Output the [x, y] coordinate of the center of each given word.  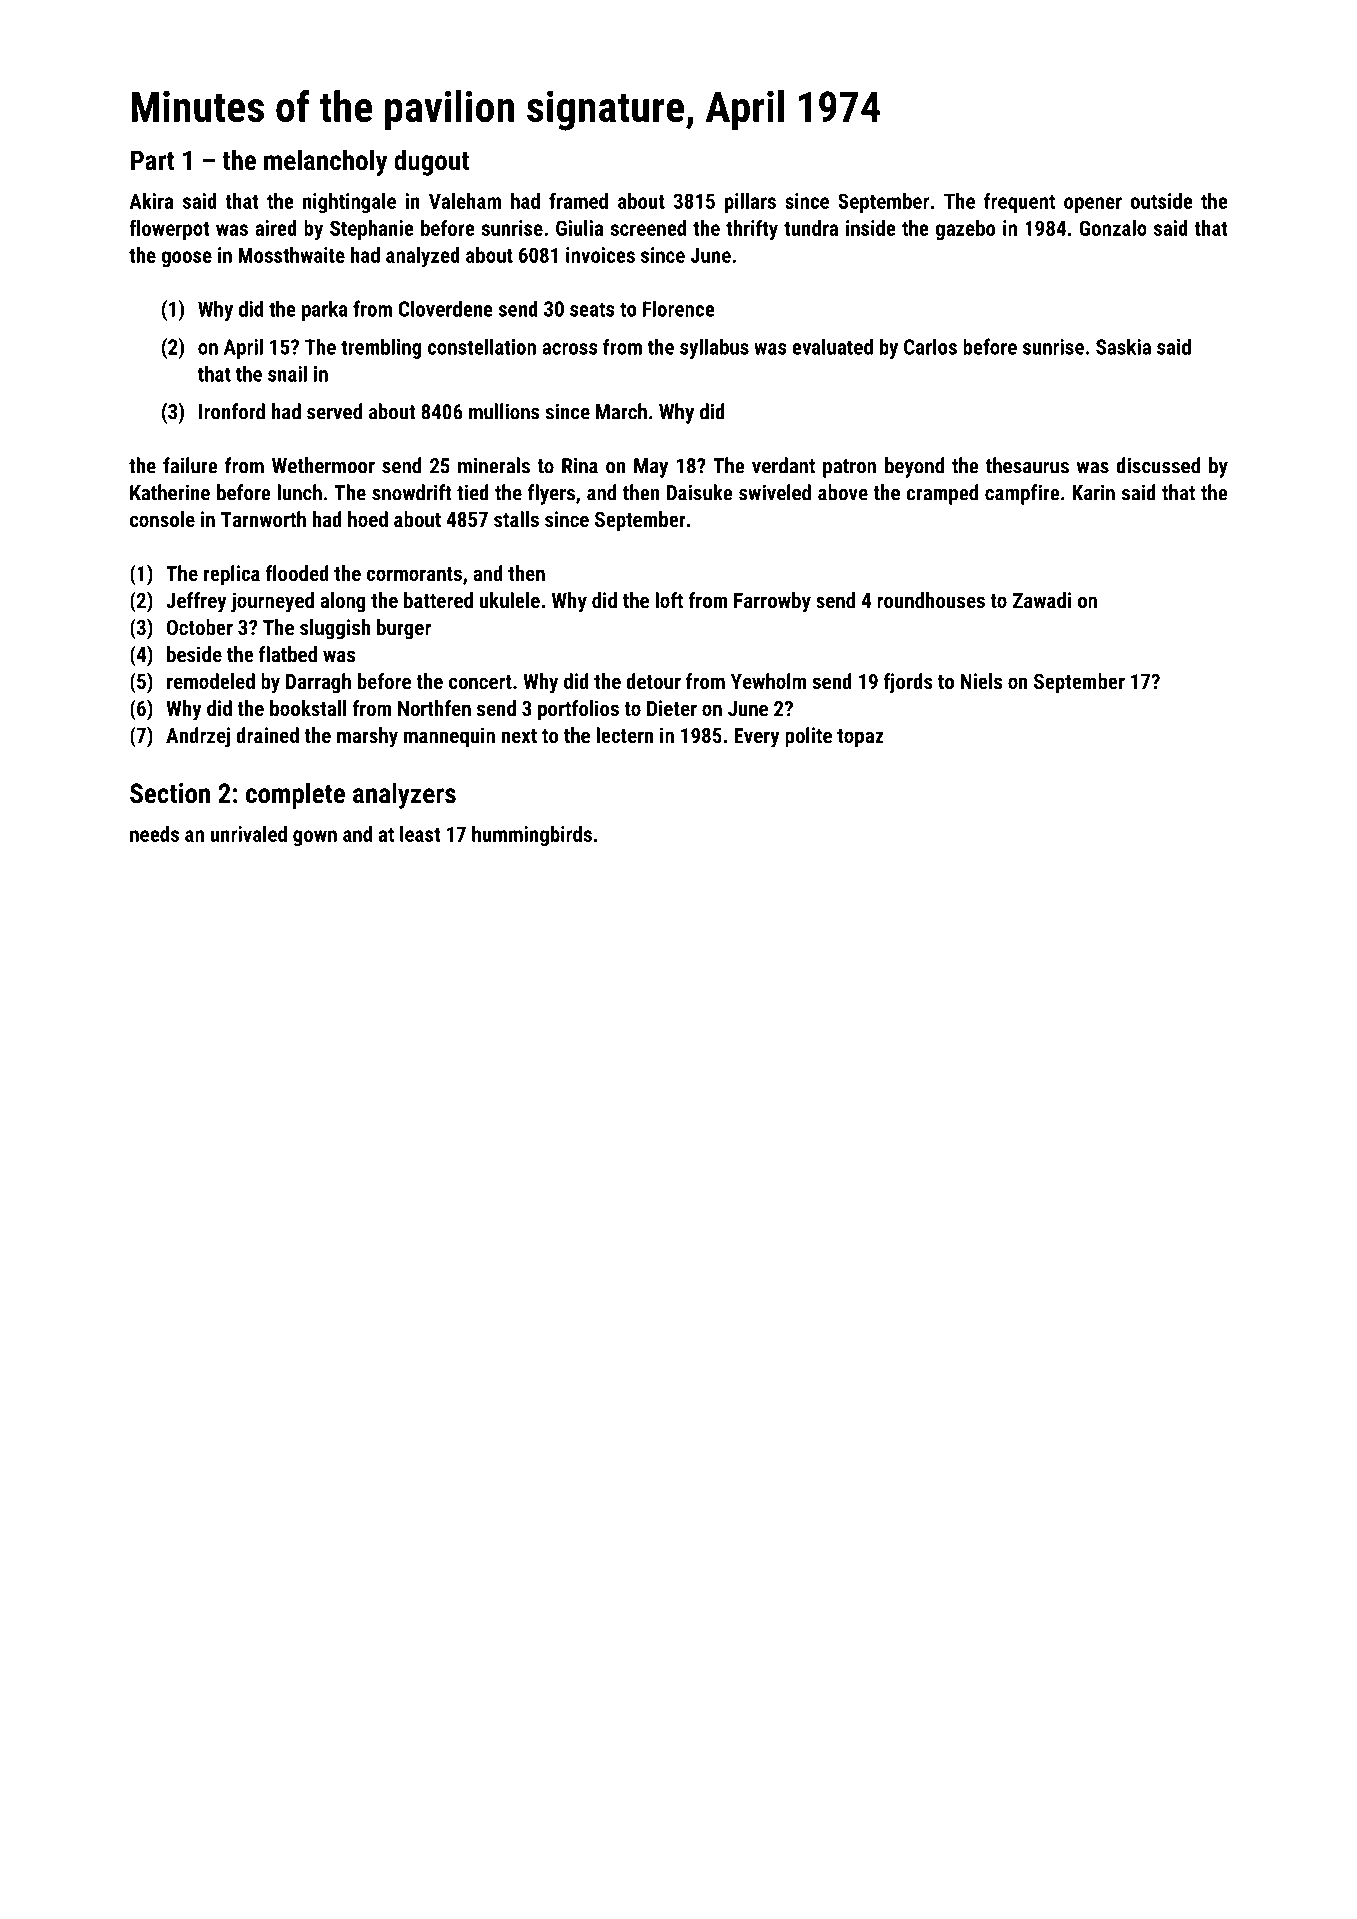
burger [404, 629]
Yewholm [768, 681]
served [334, 411]
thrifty [752, 229]
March [621, 411]
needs [154, 834]
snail [287, 373]
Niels [981, 681]
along [343, 602]
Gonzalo [1113, 228]
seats [592, 309]
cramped [942, 494]
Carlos [930, 346]
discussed [1158, 465]
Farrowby [772, 602]
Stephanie [372, 230]
